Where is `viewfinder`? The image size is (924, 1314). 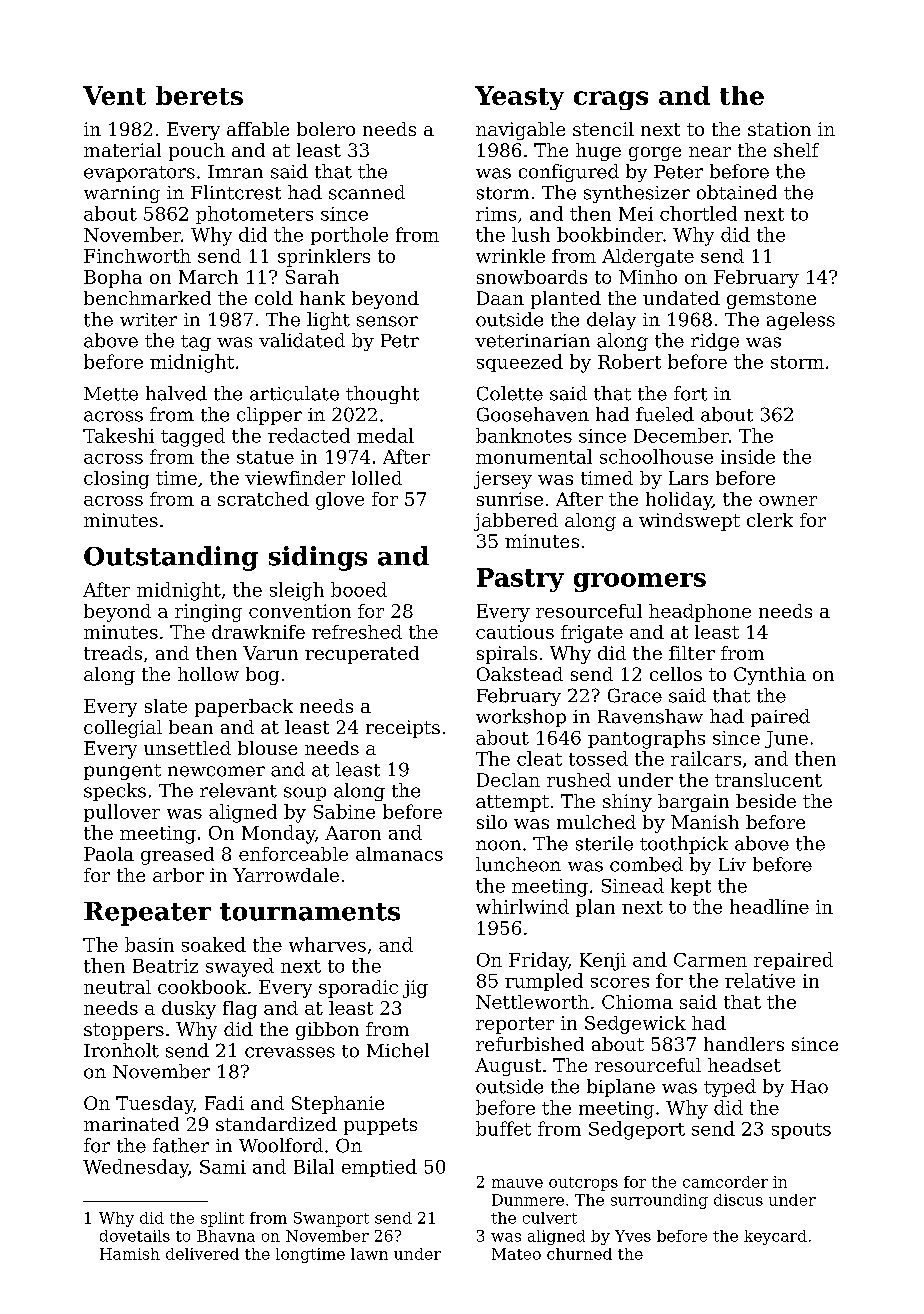
viewfinder is located at coordinates (295, 478).
